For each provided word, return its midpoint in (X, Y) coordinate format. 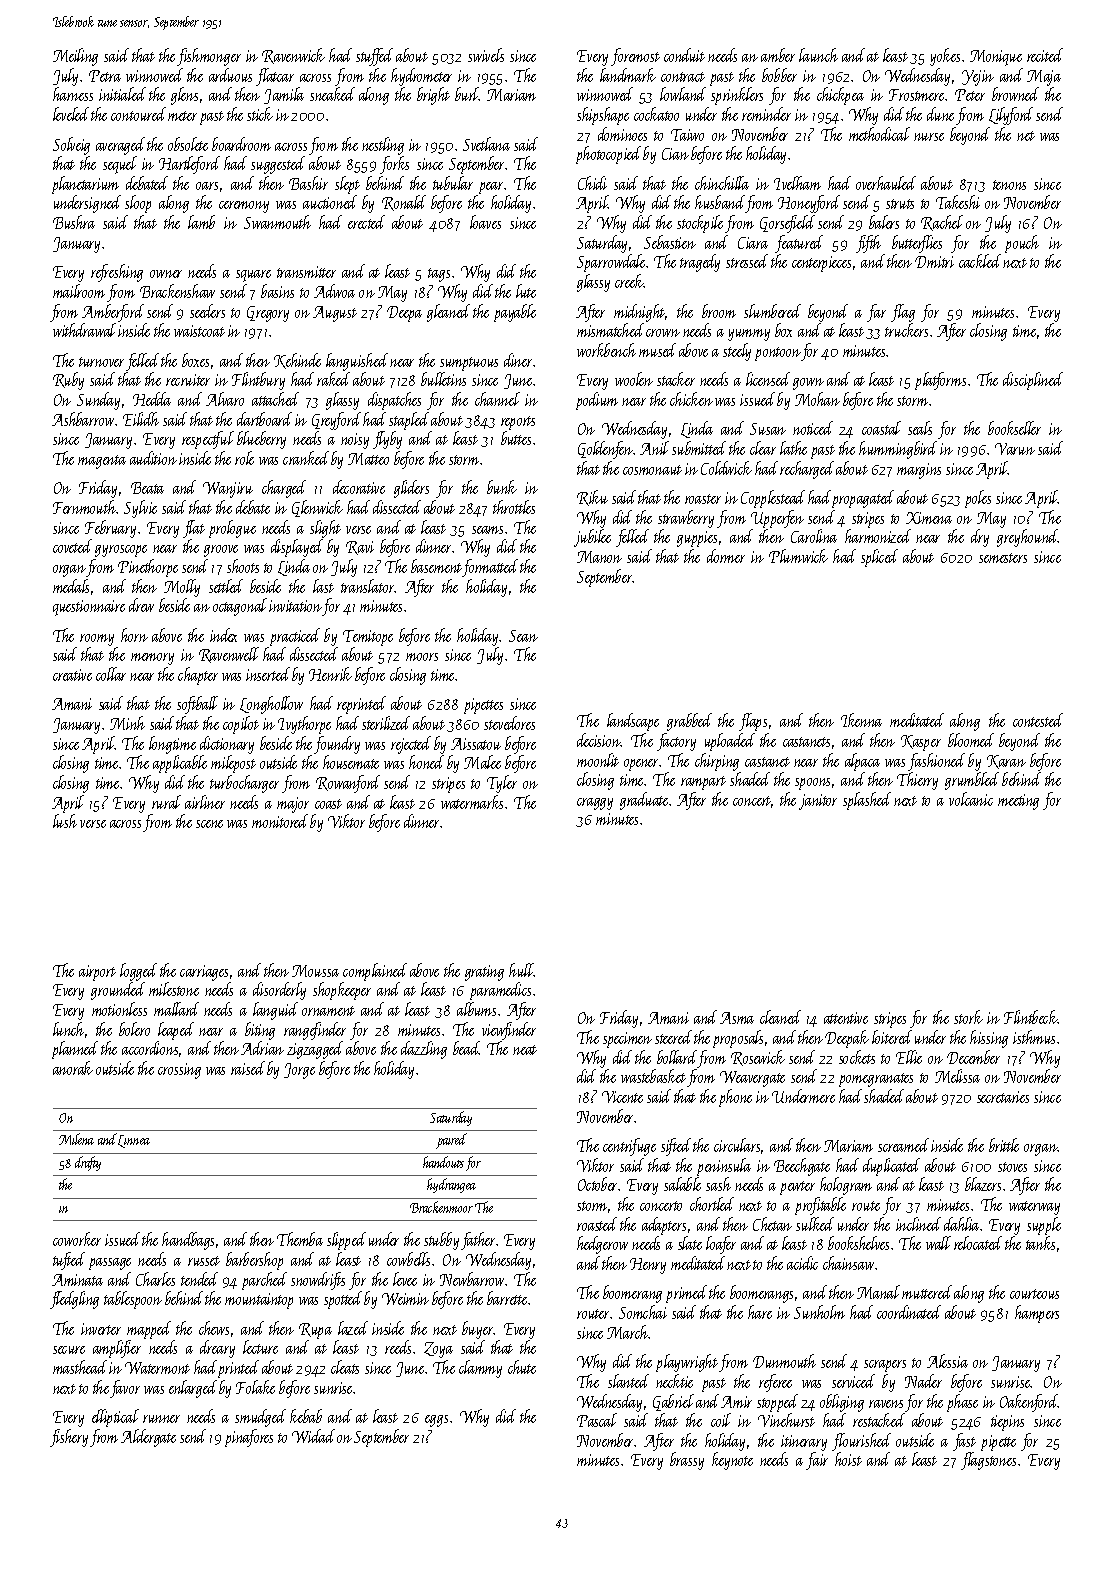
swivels (486, 55)
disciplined (1033, 381)
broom (719, 311)
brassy (687, 1461)
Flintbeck (1031, 1017)
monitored (280, 821)
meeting (1018, 802)
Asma (737, 1018)
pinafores (249, 1438)
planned (75, 1050)
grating (484, 973)
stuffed (374, 57)
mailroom (79, 291)
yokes (945, 57)
